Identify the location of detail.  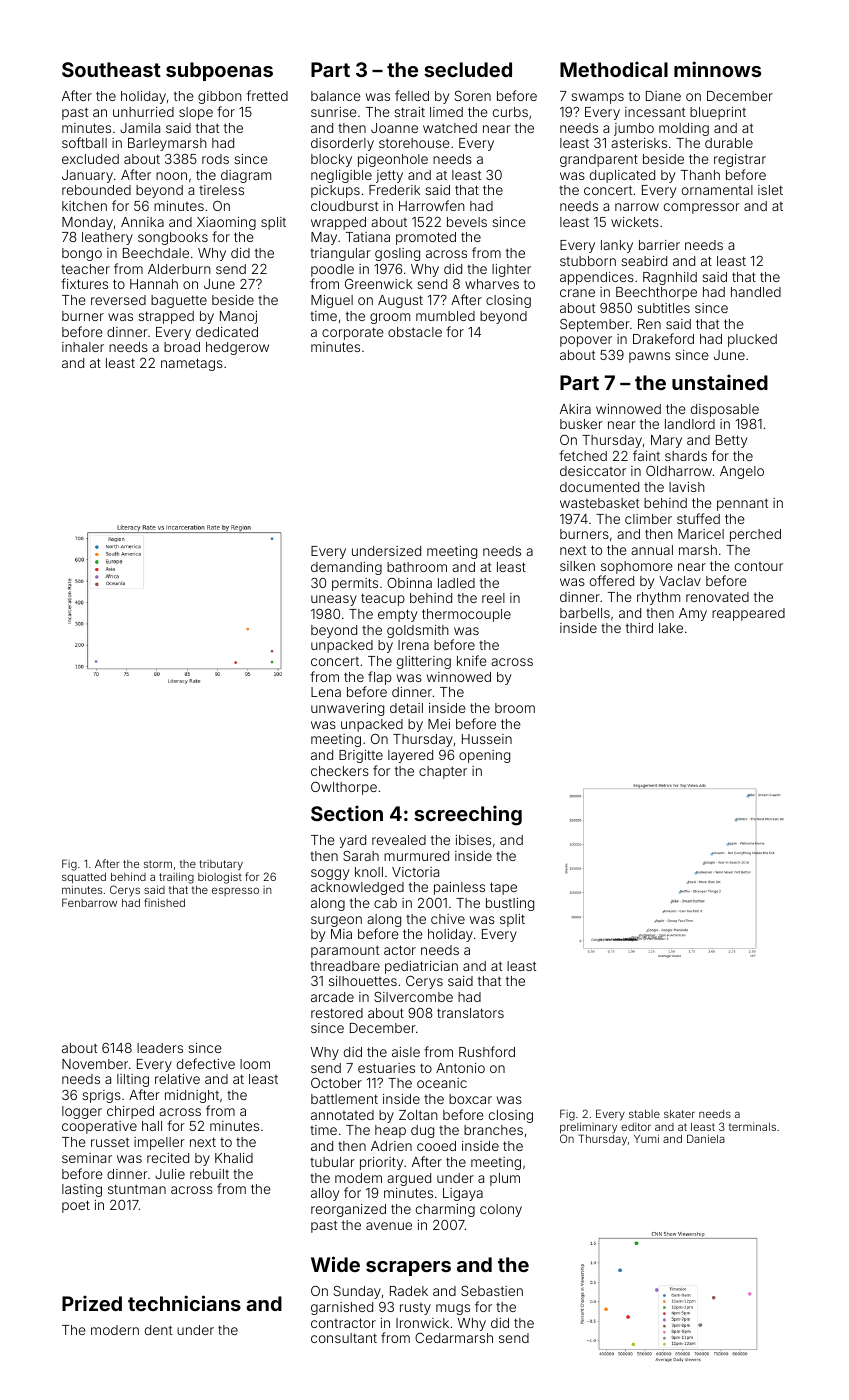
(406, 708).
